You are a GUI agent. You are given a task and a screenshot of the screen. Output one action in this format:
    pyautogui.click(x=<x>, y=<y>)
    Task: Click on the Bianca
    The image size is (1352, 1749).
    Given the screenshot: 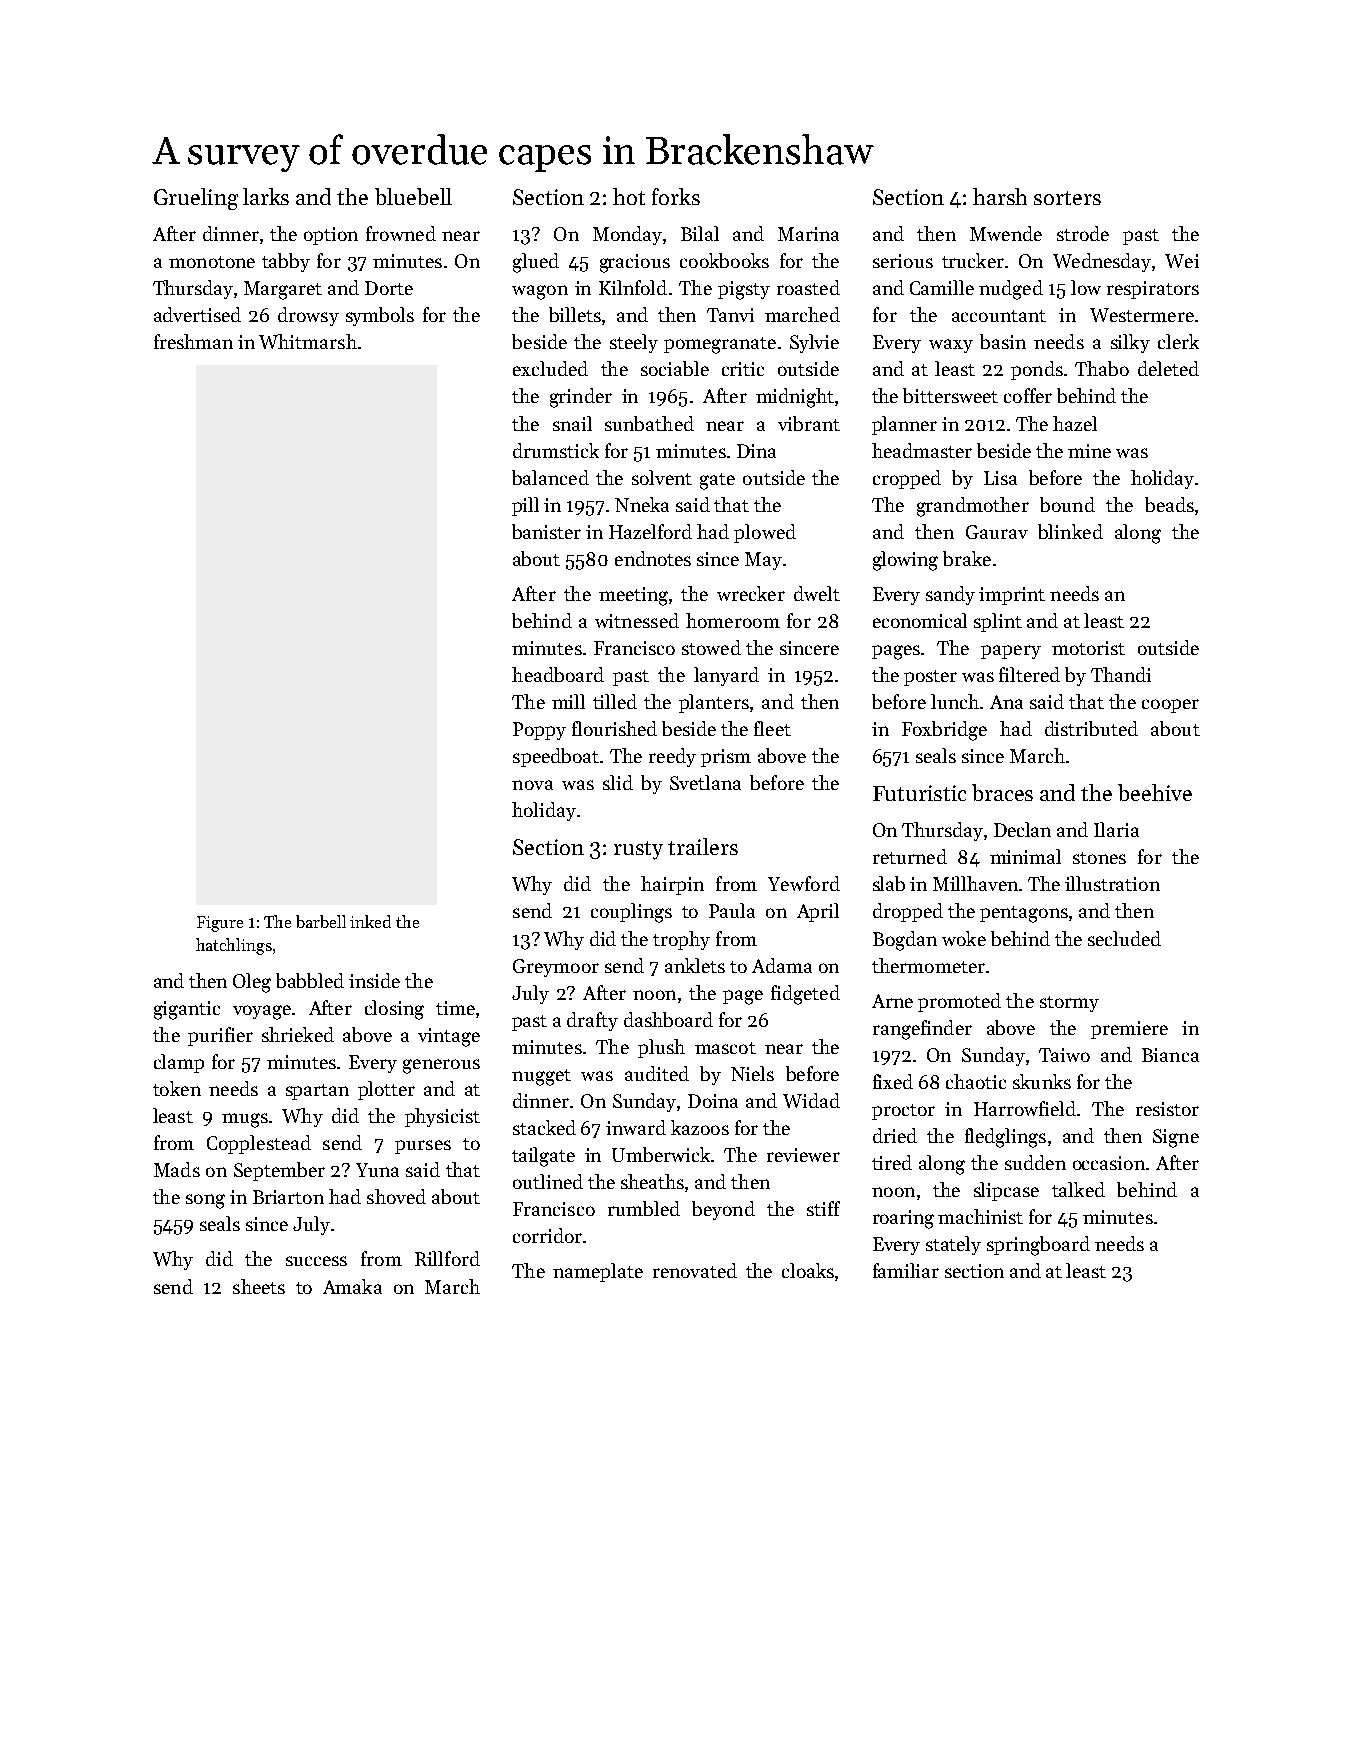 What is the action you would take?
    pyautogui.click(x=1170, y=1055)
